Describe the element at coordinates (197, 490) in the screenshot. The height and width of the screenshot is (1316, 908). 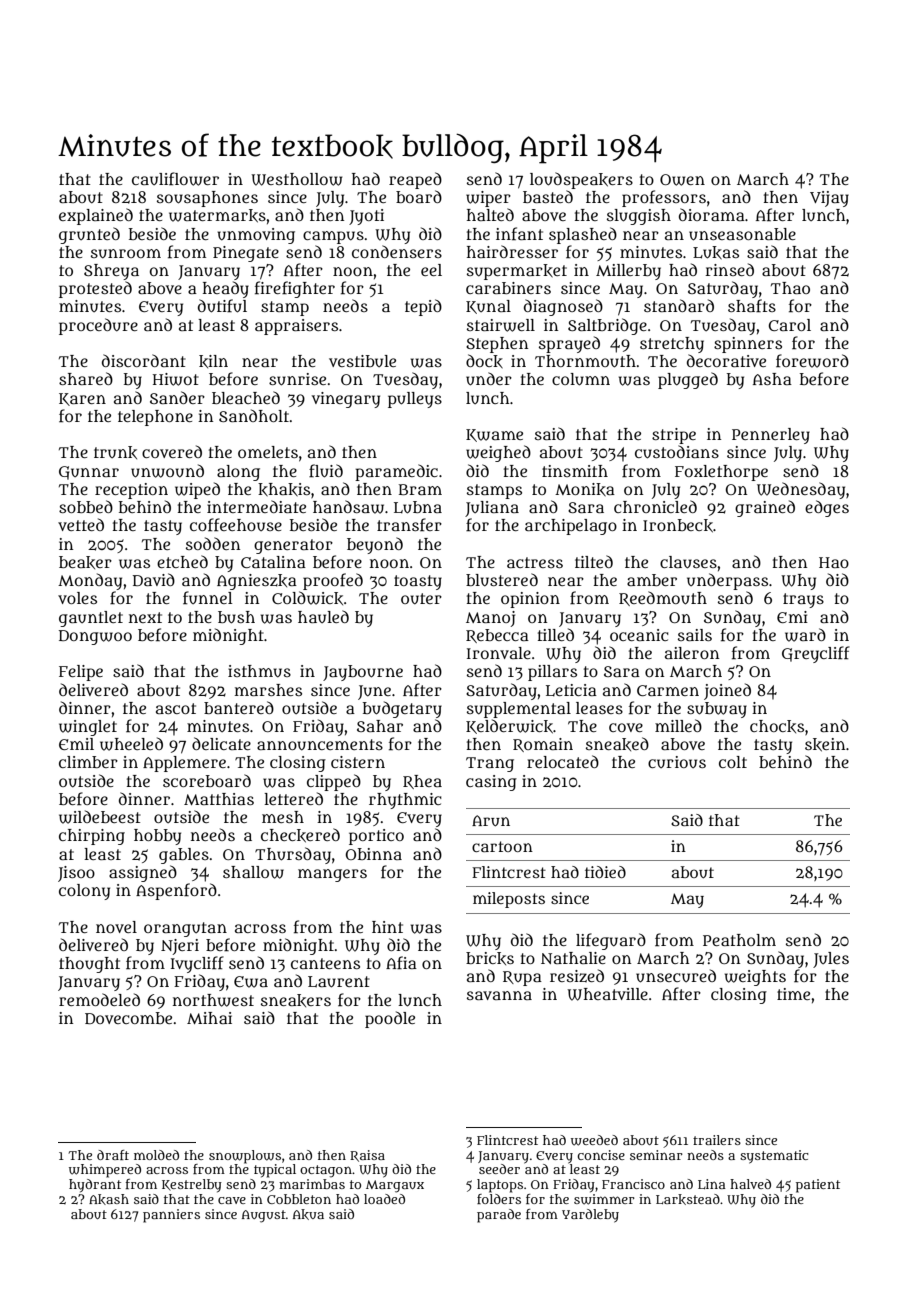
I see `wiped` at that location.
